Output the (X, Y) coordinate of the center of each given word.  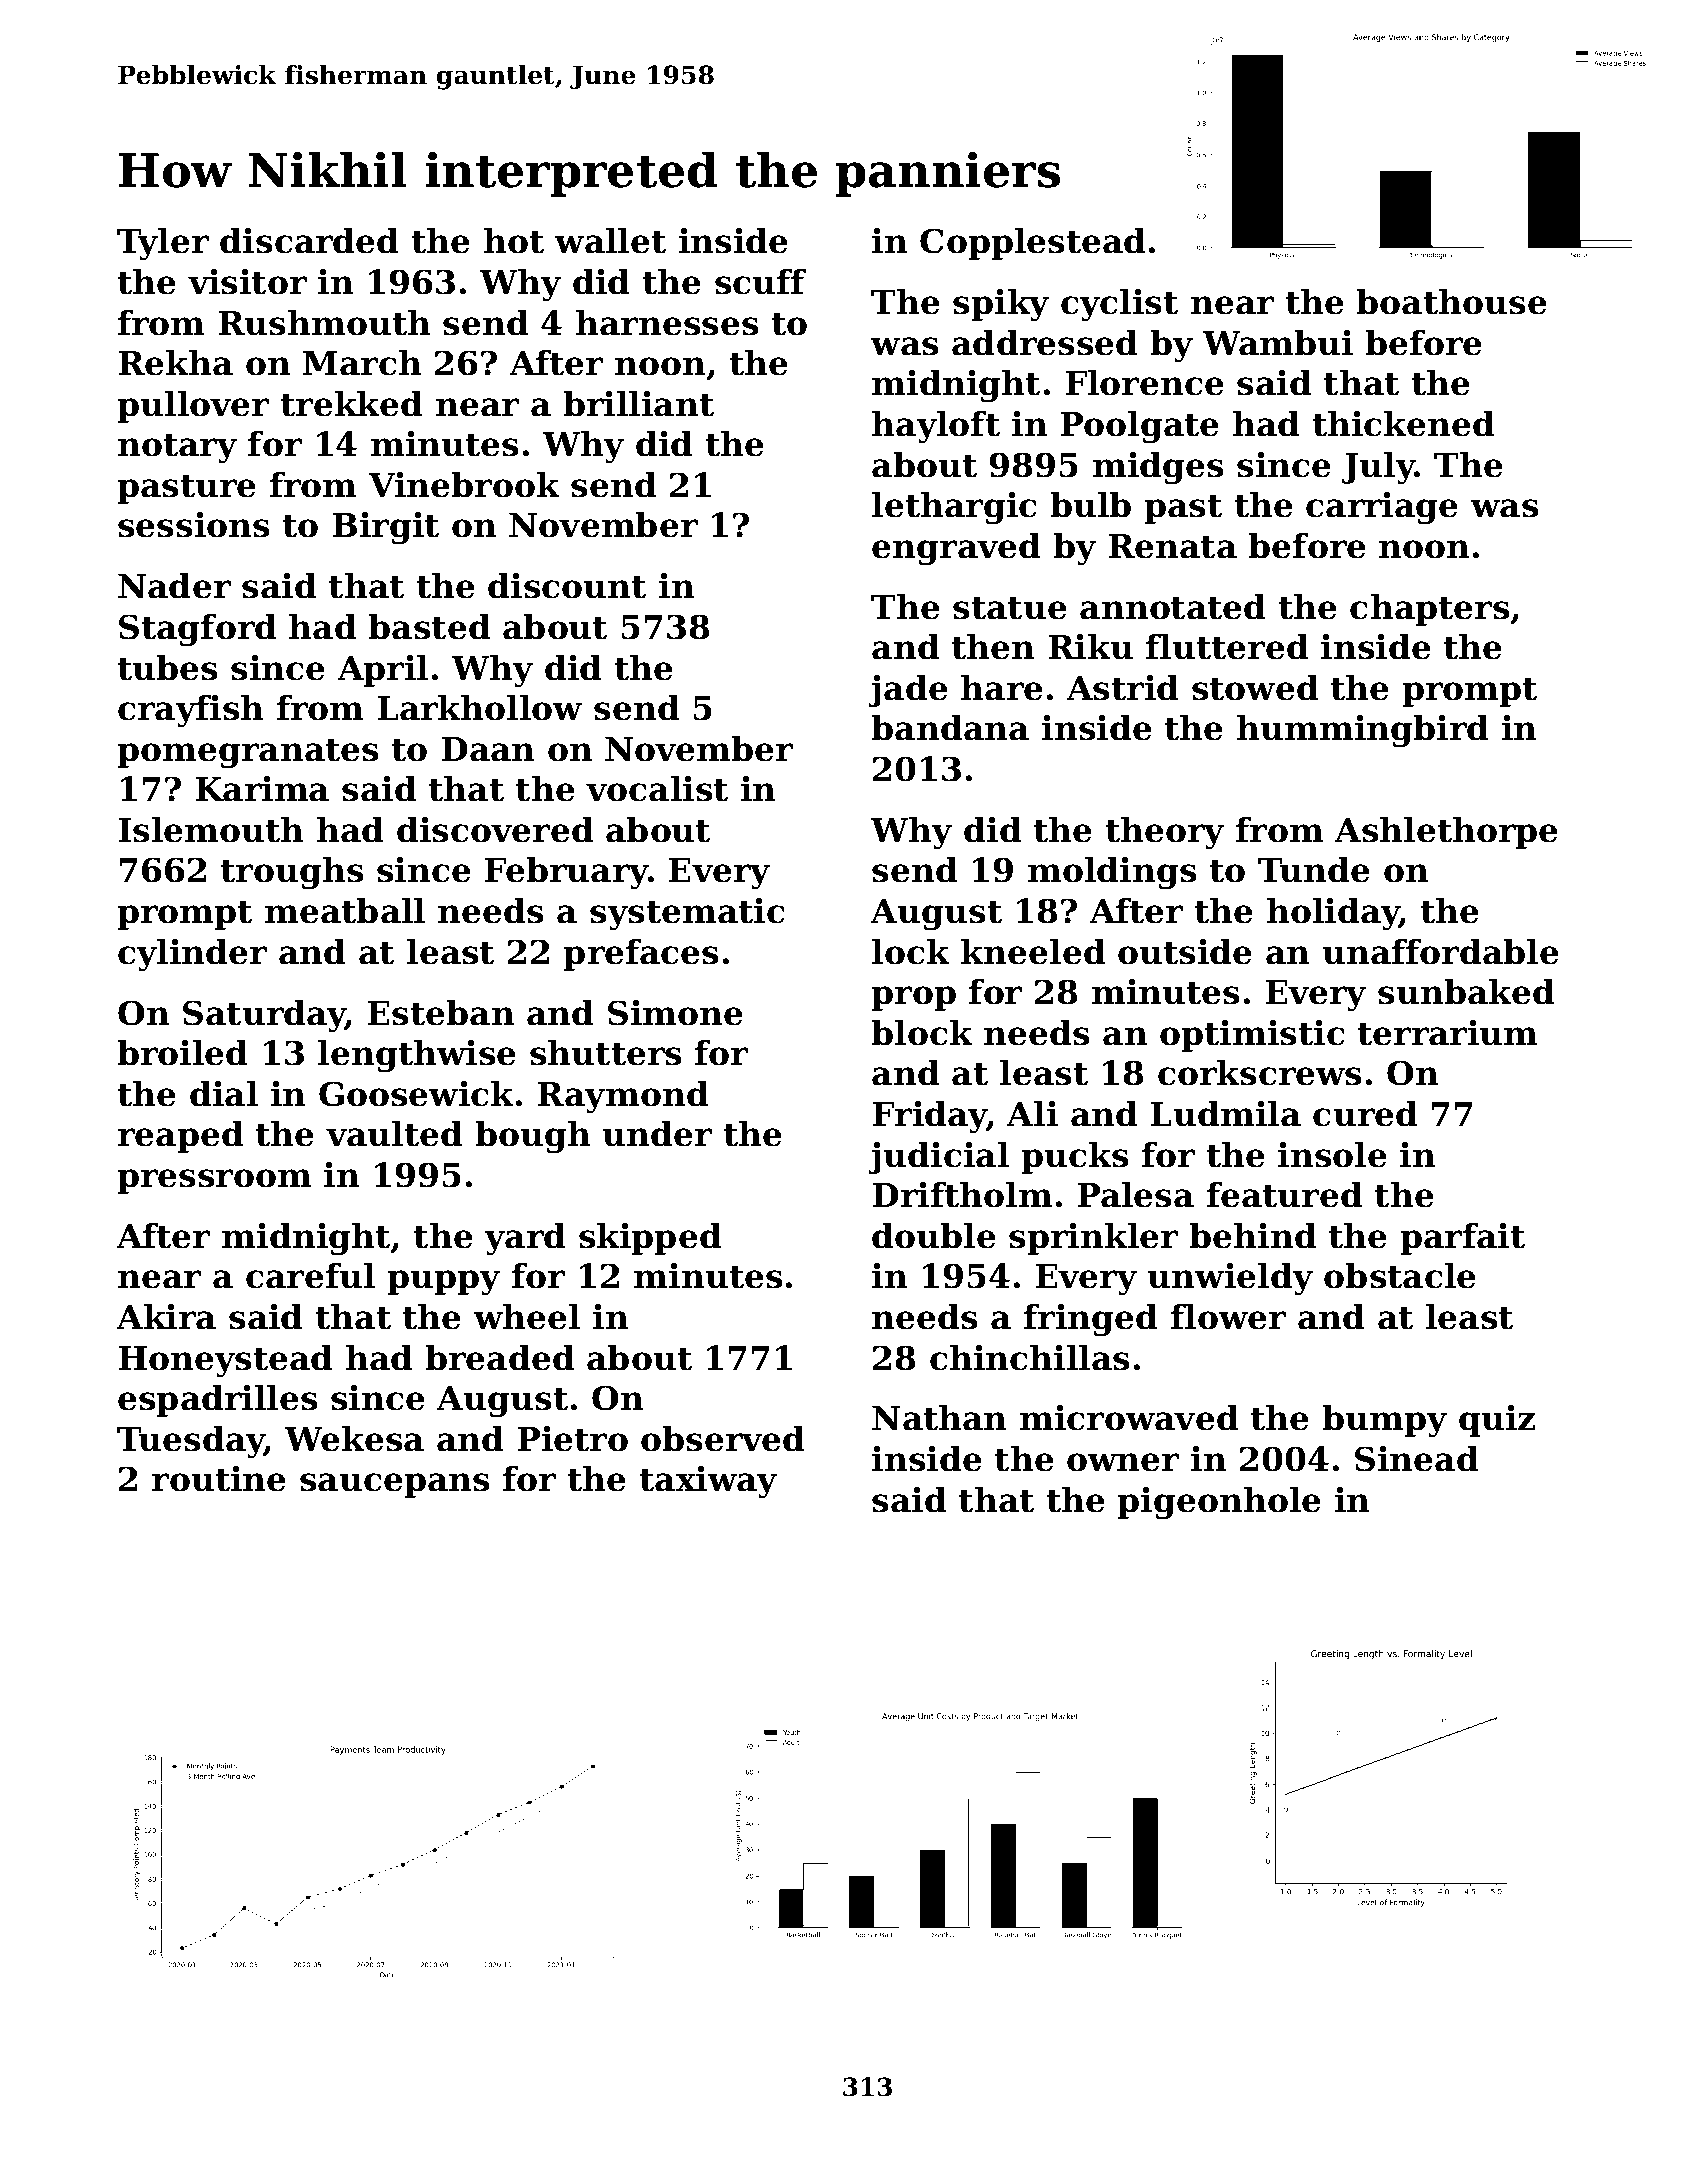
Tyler (163, 244)
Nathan (939, 1418)
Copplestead (1033, 244)
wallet (610, 241)
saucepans (394, 1485)
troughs (292, 873)
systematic (687, 914)
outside (1185, 952)
